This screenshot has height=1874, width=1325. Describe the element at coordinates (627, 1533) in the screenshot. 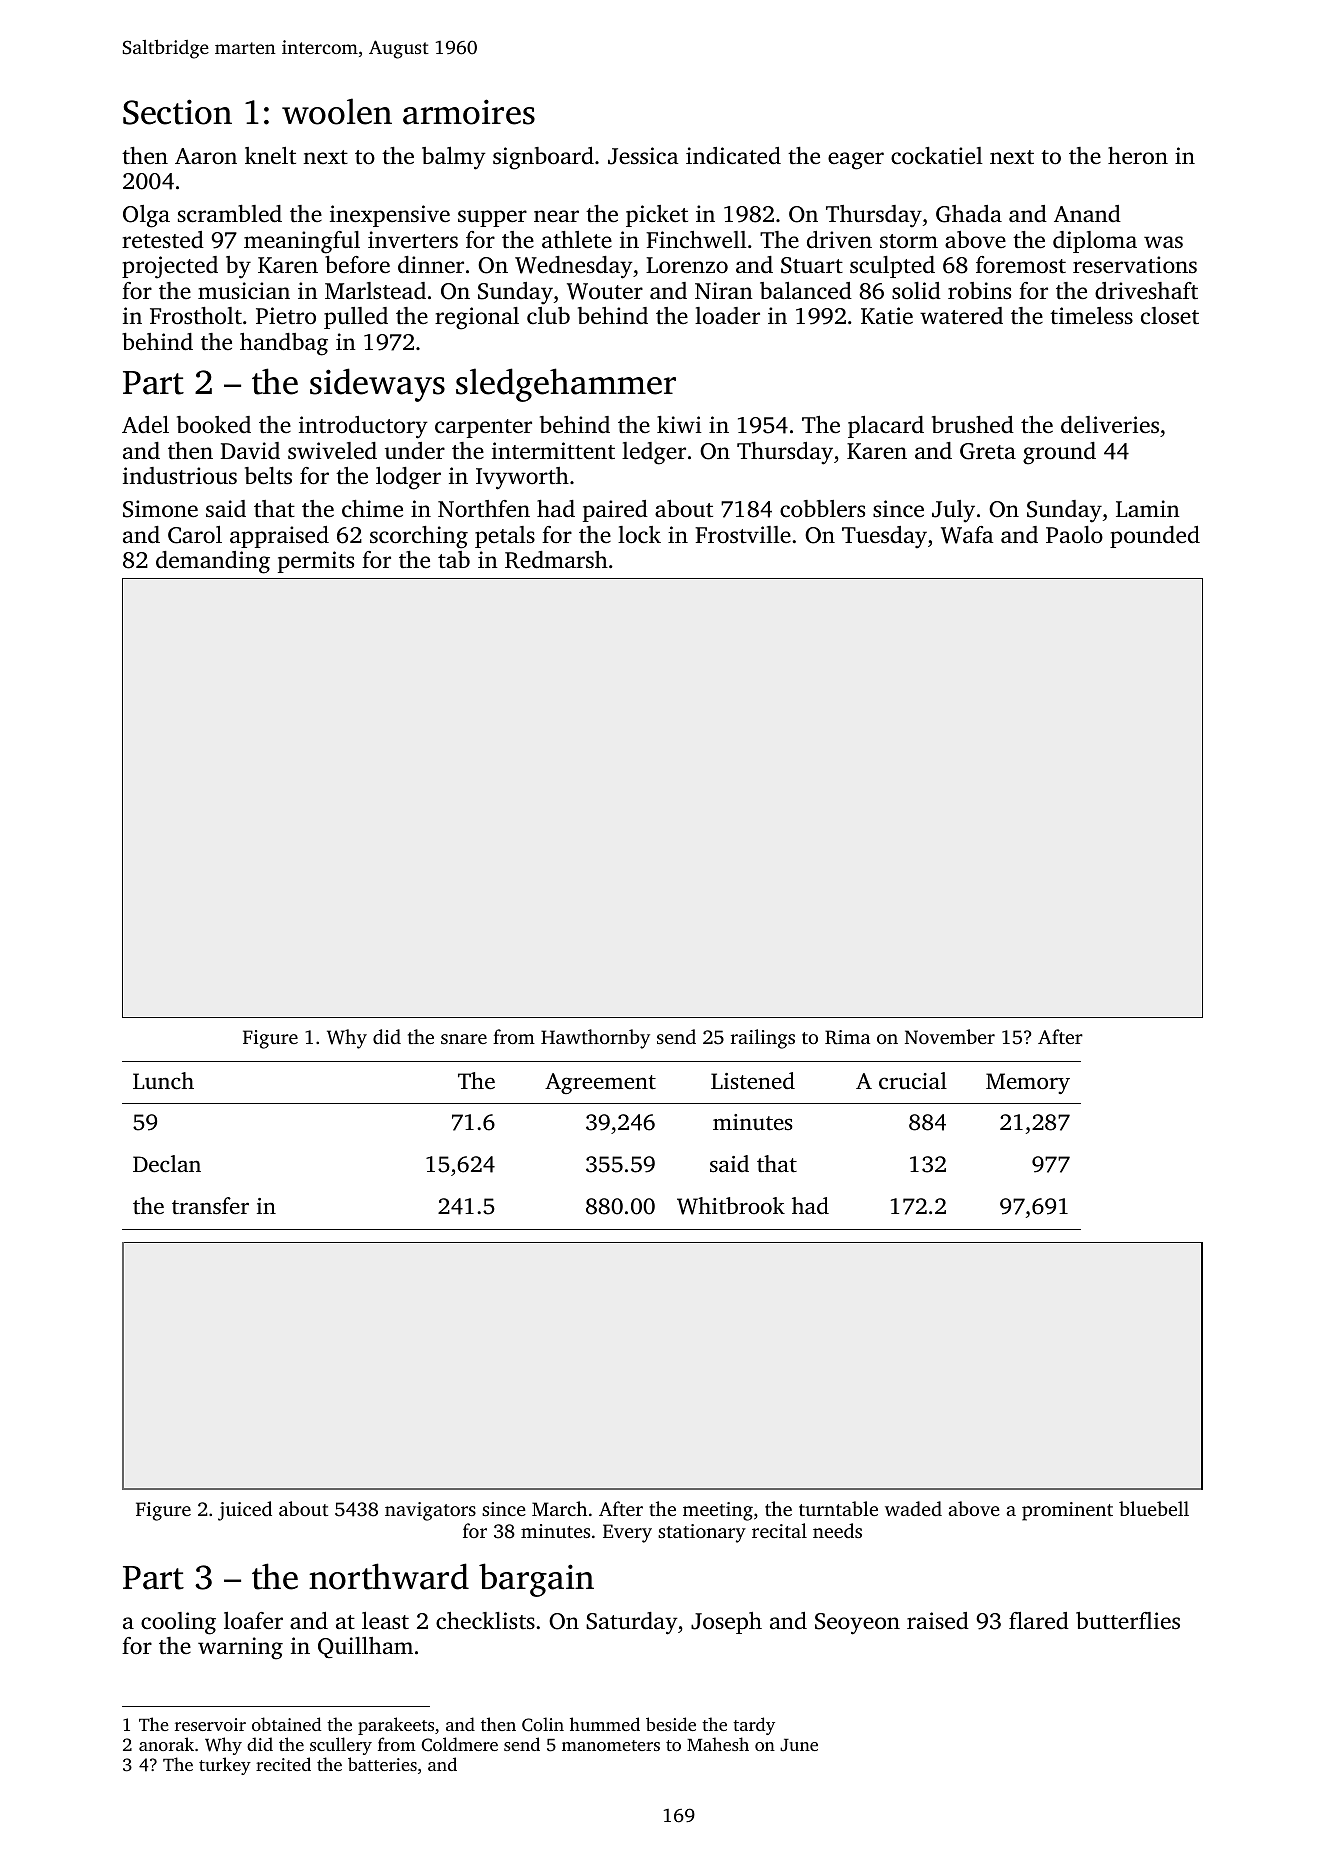

I see `Every` at that location.
